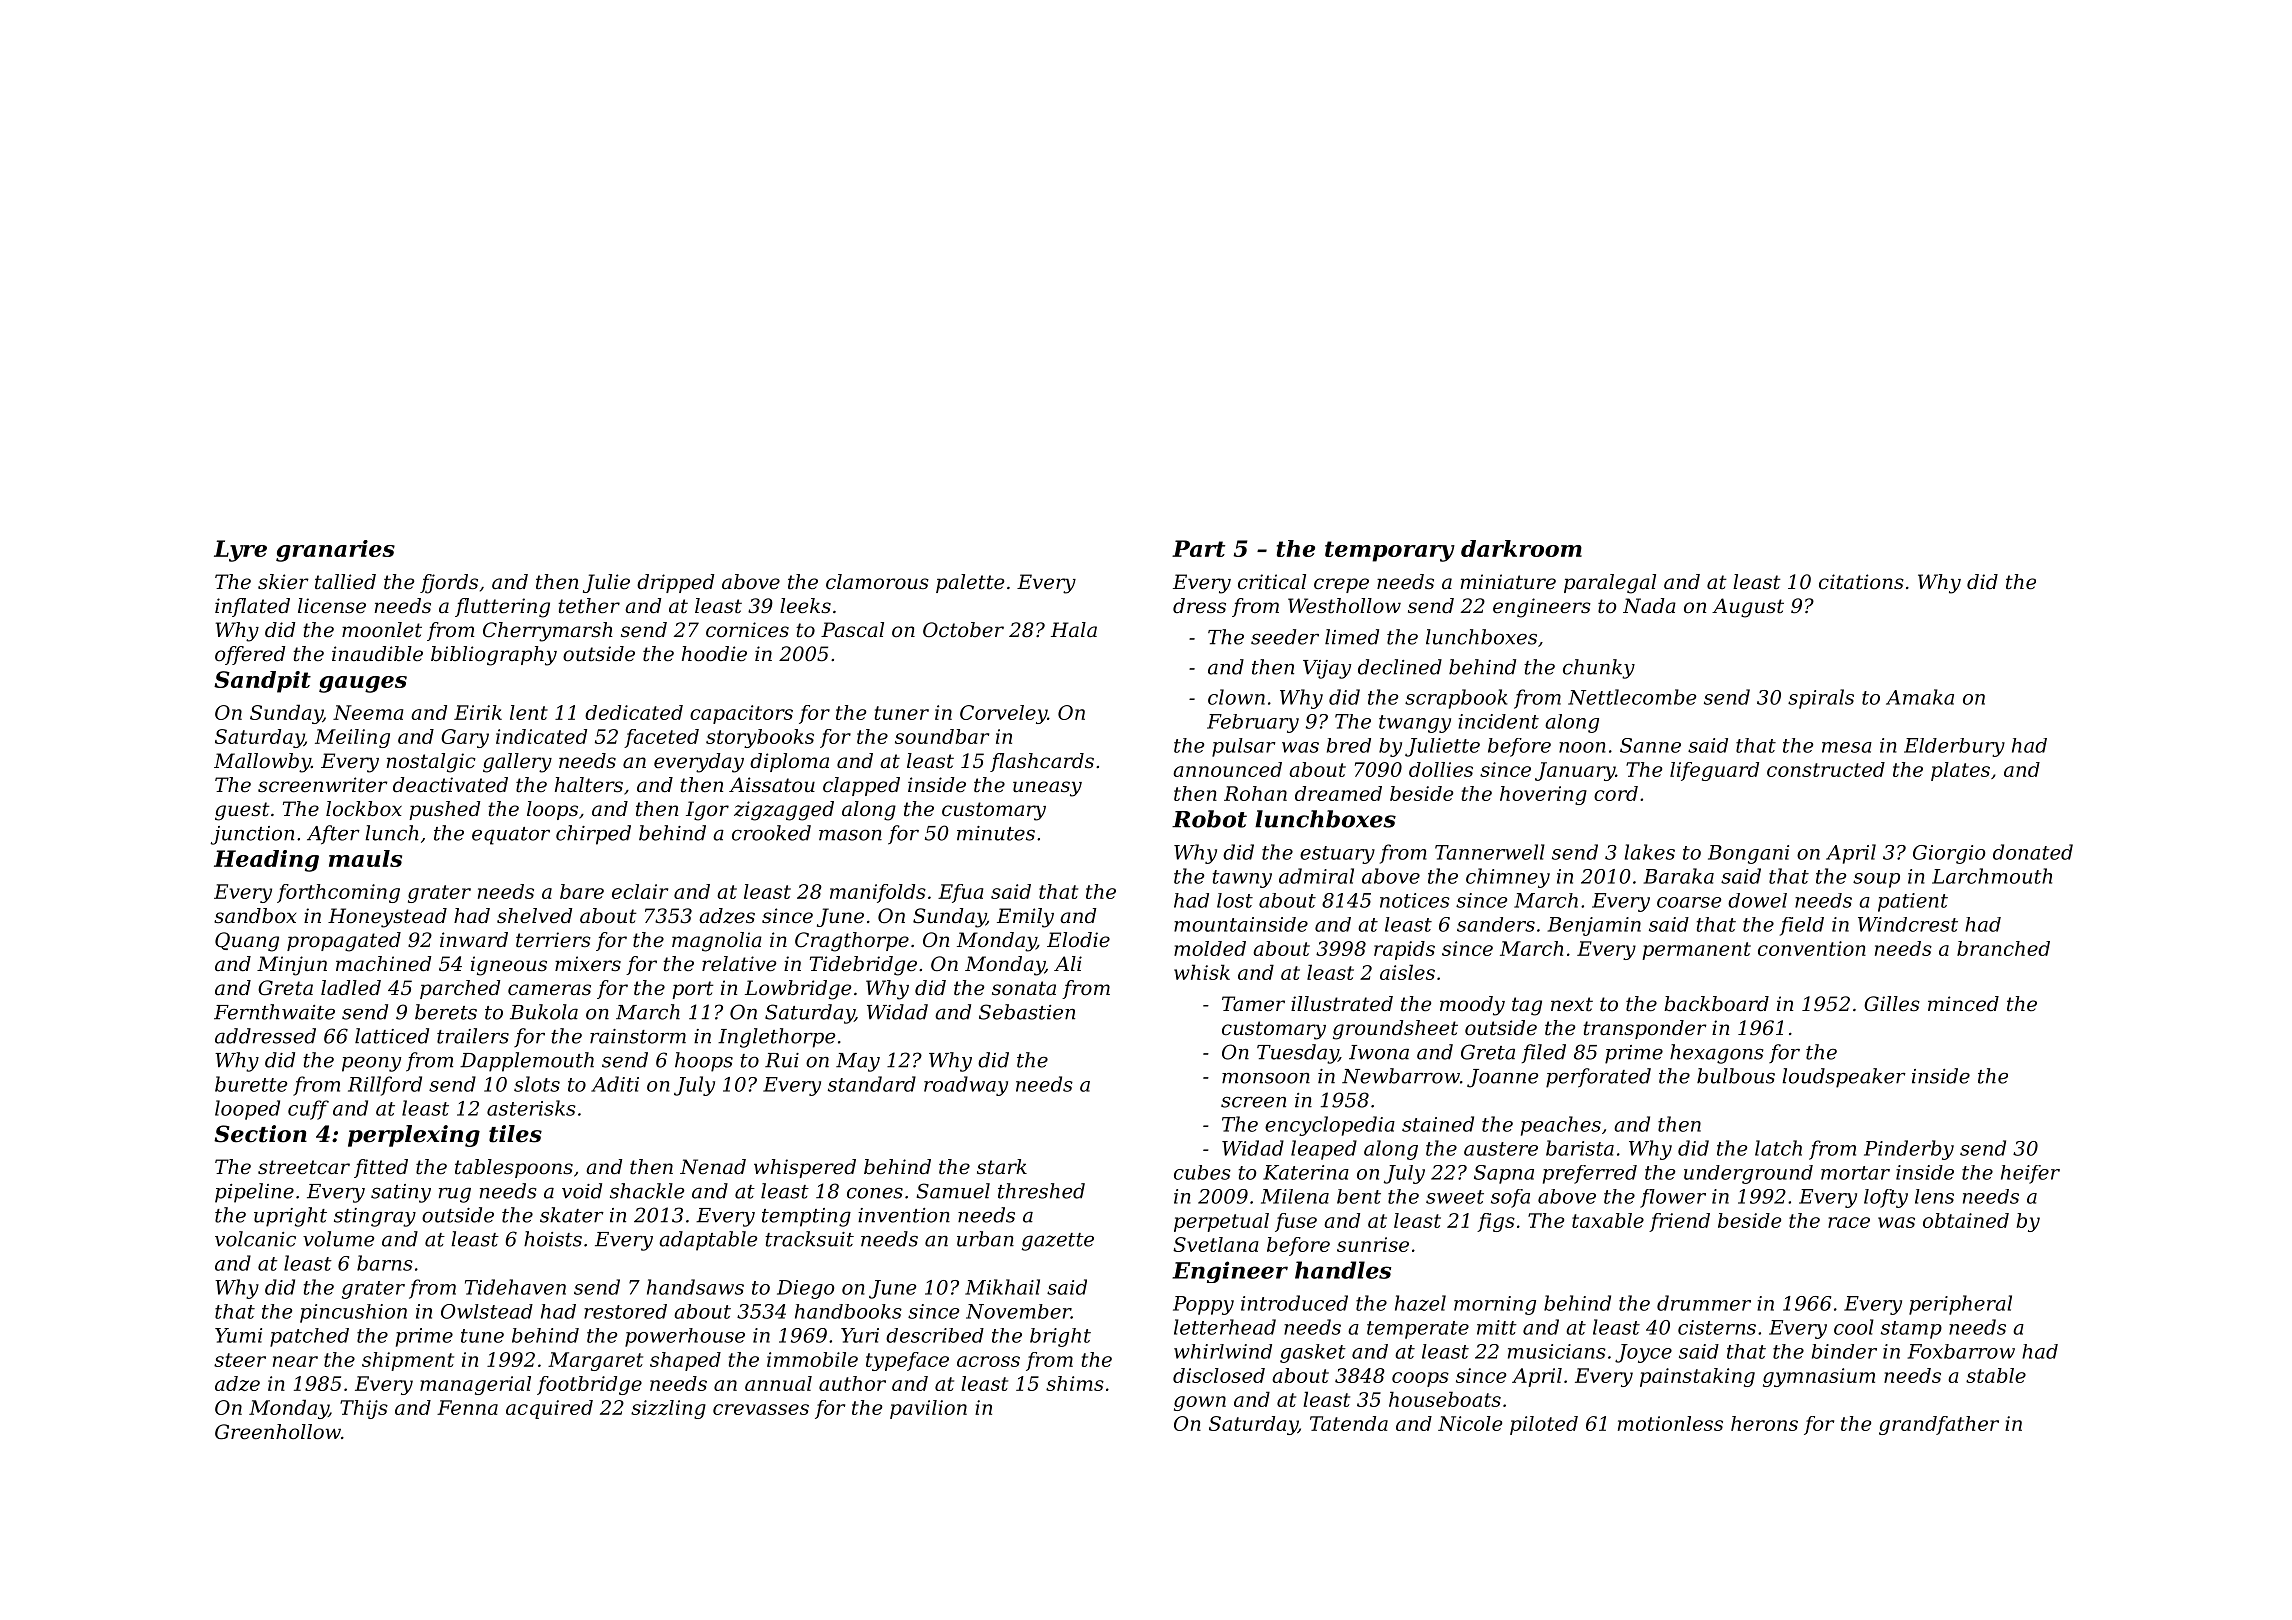 Image resolution: width=2292 pixels, height=1620 pixels. What do you see at coordinates (961, 893) in the screenshot?
I see `Efua` at bounding box center [961, 893].
